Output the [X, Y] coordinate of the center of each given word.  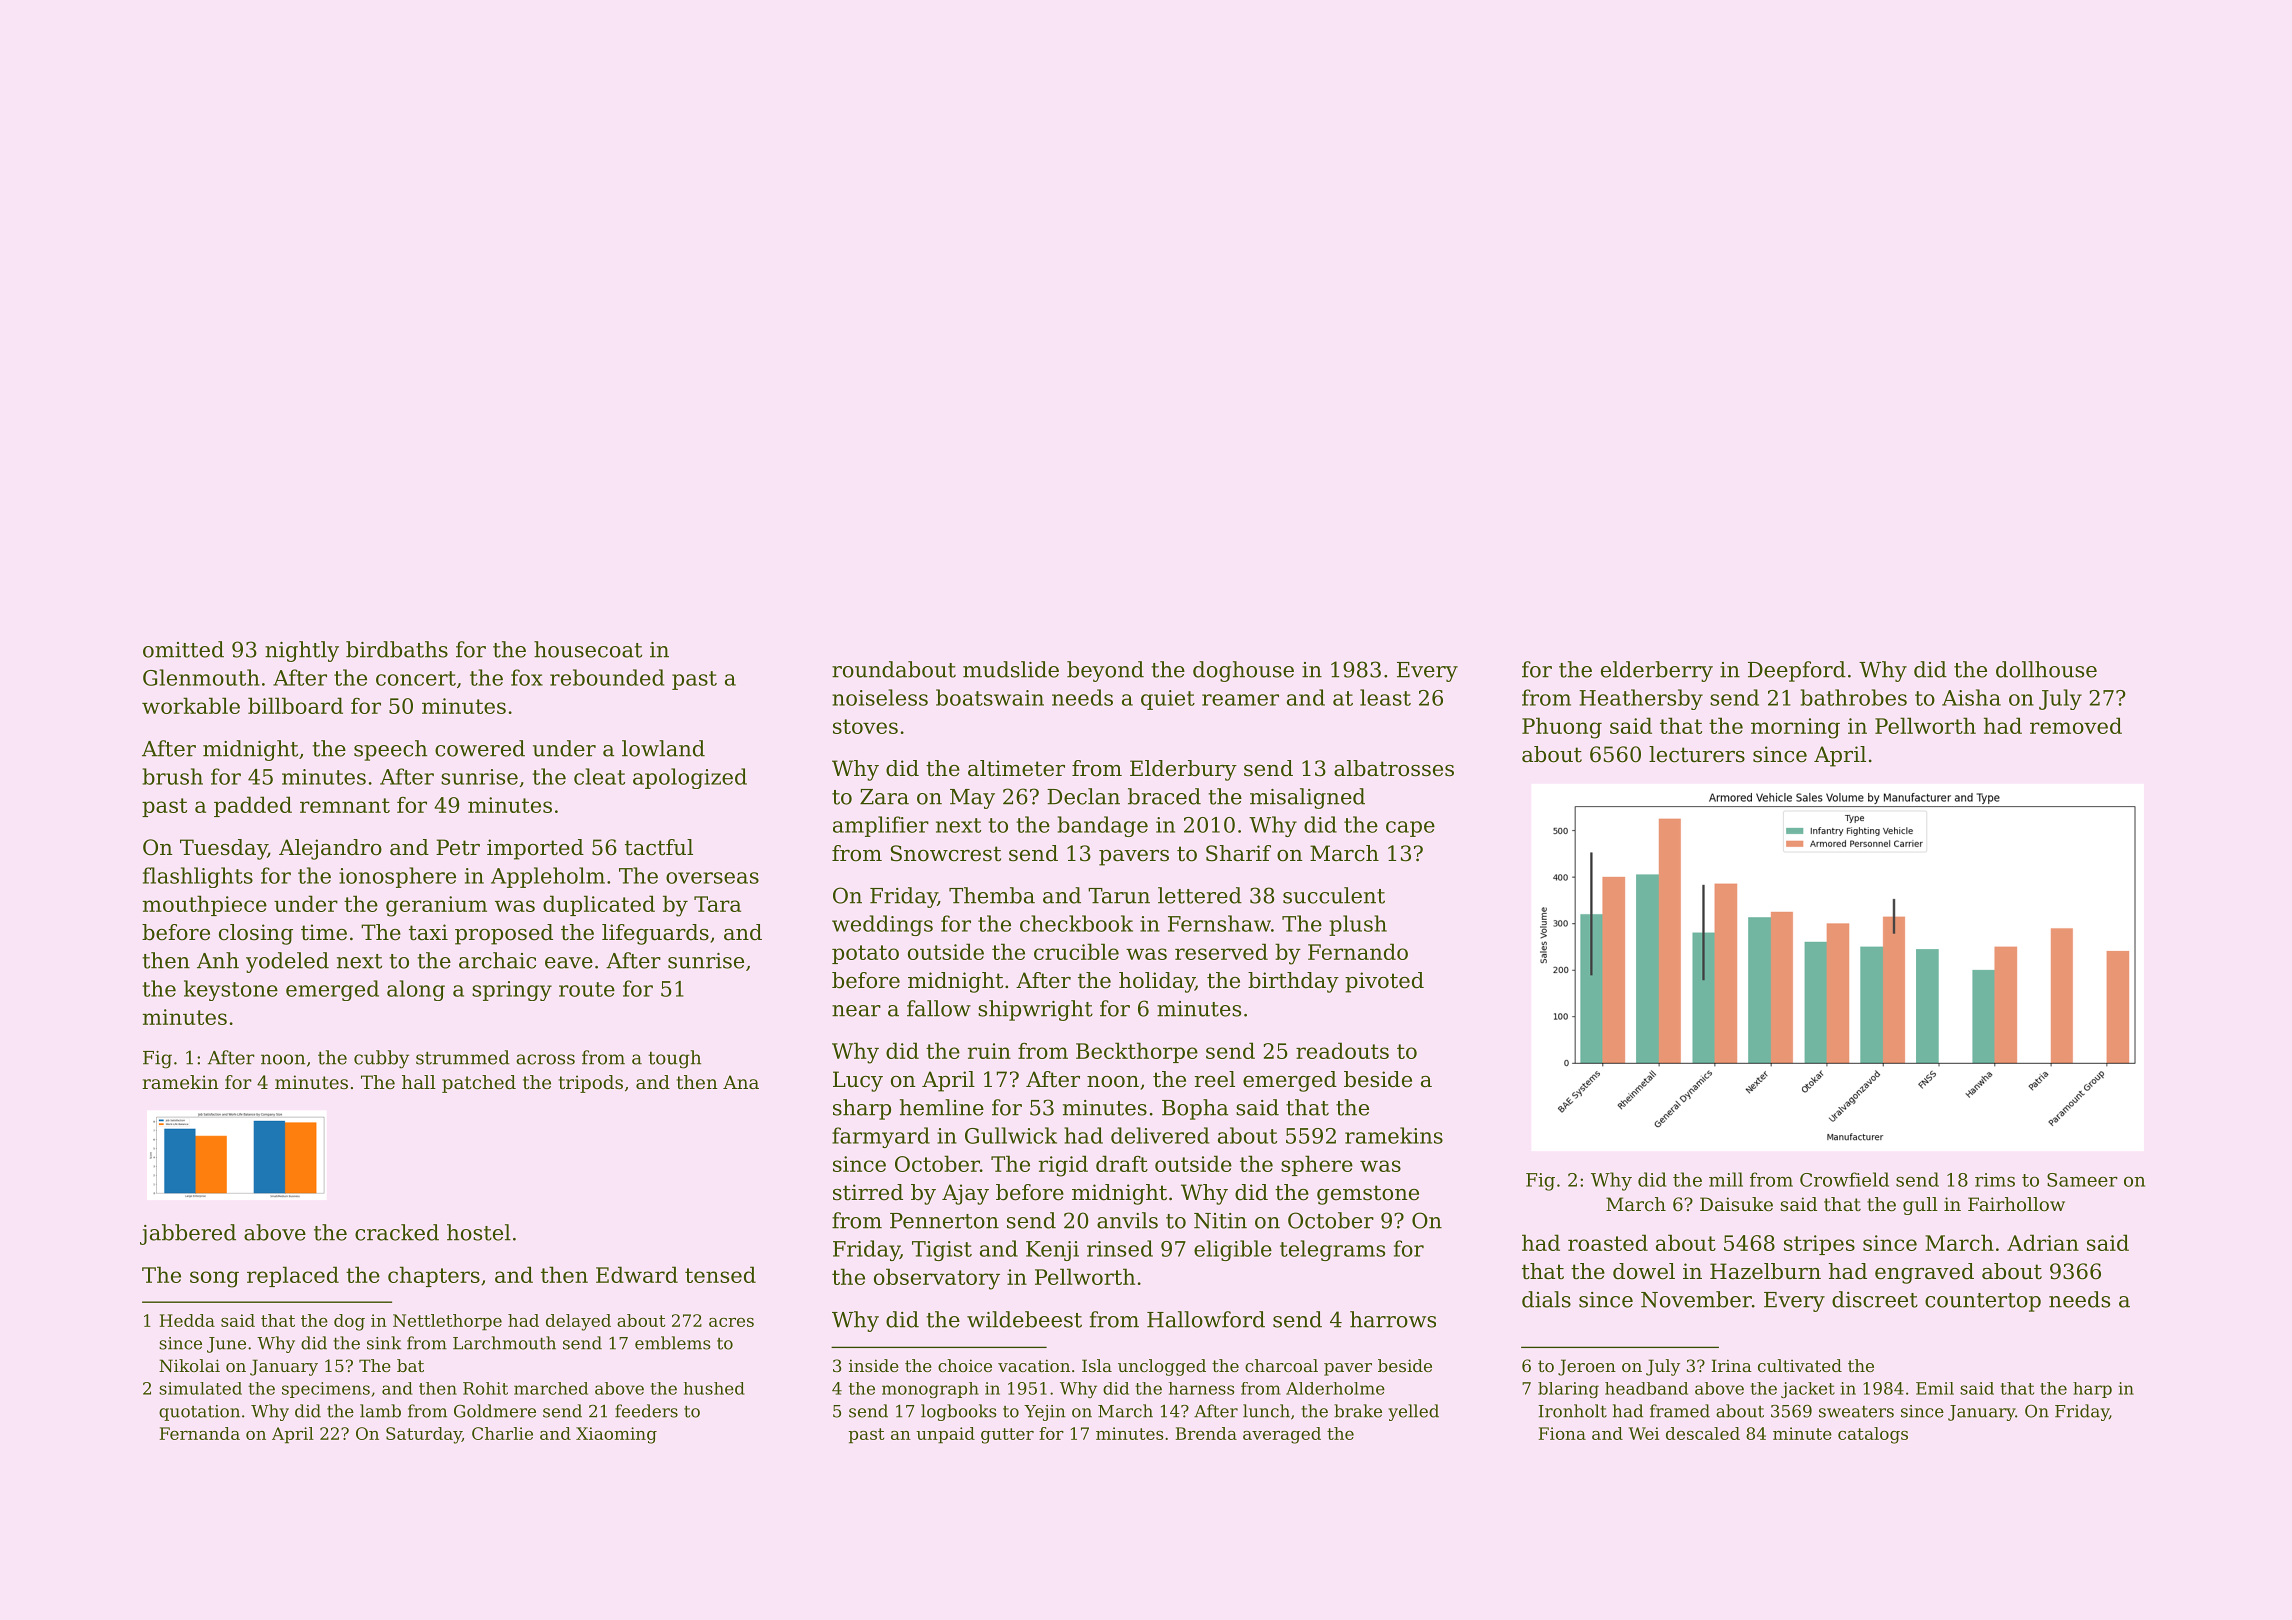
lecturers [1697, 754]
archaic [497, 960]
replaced [293, 1276]
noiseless [880, 697]
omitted [183, 649]
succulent [1334, 895]
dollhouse [2046, 669]
